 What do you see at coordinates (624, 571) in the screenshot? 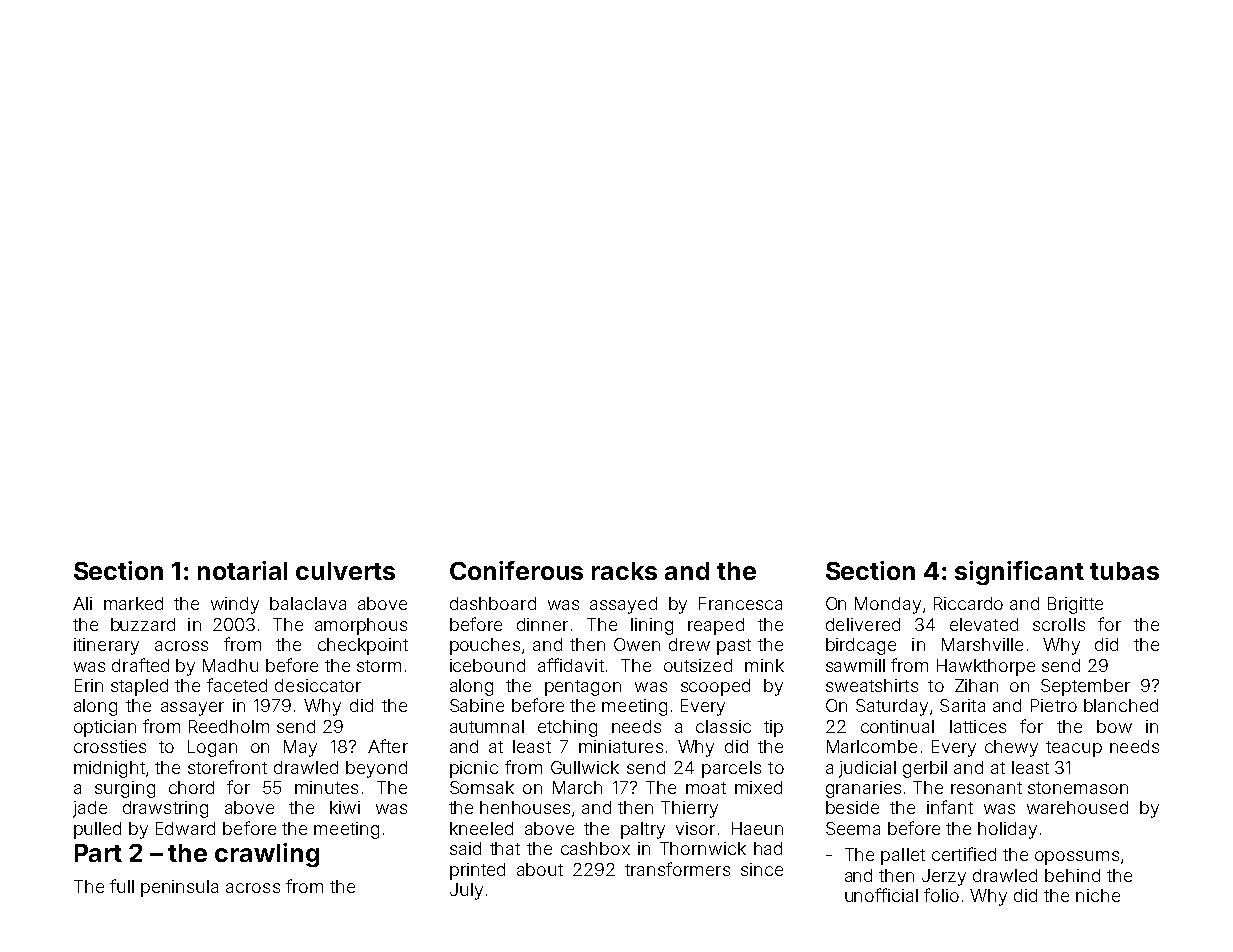
I see `racks` at bounding box center [624, 571].
